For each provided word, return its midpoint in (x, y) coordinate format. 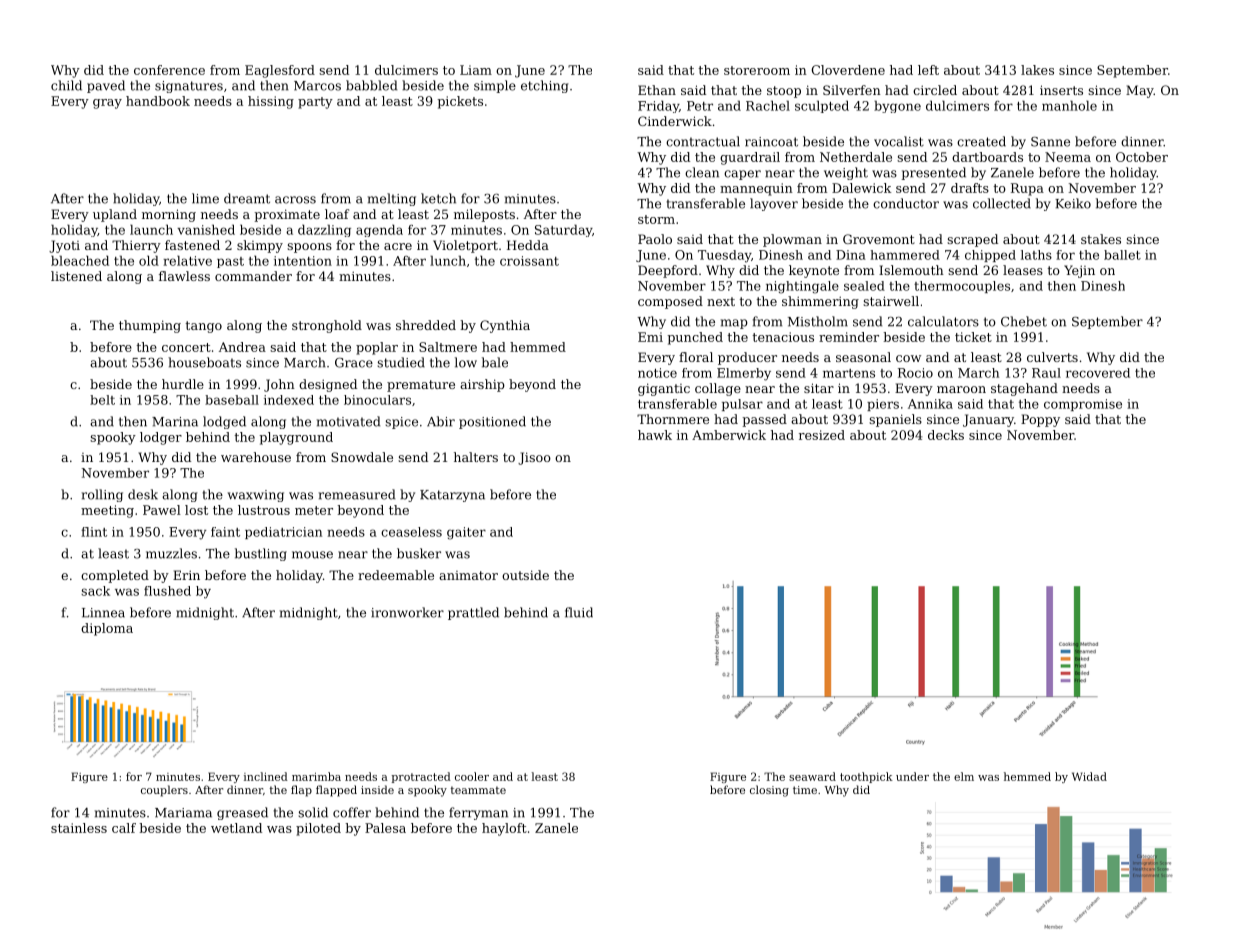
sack (95, 591)
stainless (79, 828)
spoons (309, 248)
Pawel (162, 510)
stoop (784, 92)
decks (946, 435)
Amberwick (729, 435)
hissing (271, 102)
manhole (1069, 105)
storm (656, 219)
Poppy (1040, 420)
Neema (1068, 157)
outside (525, 575)
